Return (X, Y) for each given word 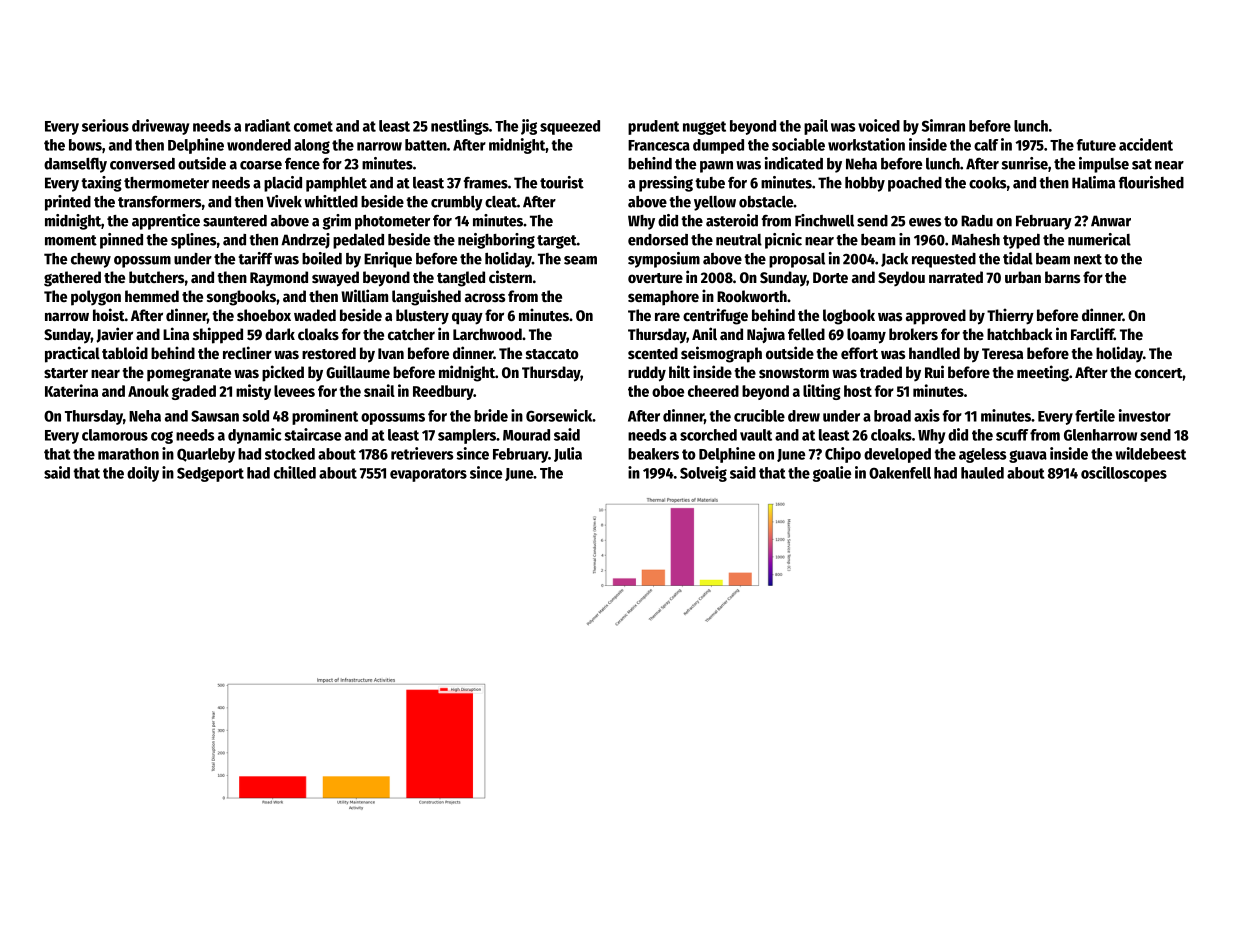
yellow (715, 203)
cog (162, 437)
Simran (943, 125)
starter (66, 373)
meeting (1043, 373)
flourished (1151, 182)
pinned (121, 241)
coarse (261, 165)
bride (491, 415)
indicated (794, 163)
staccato (552, 354)
